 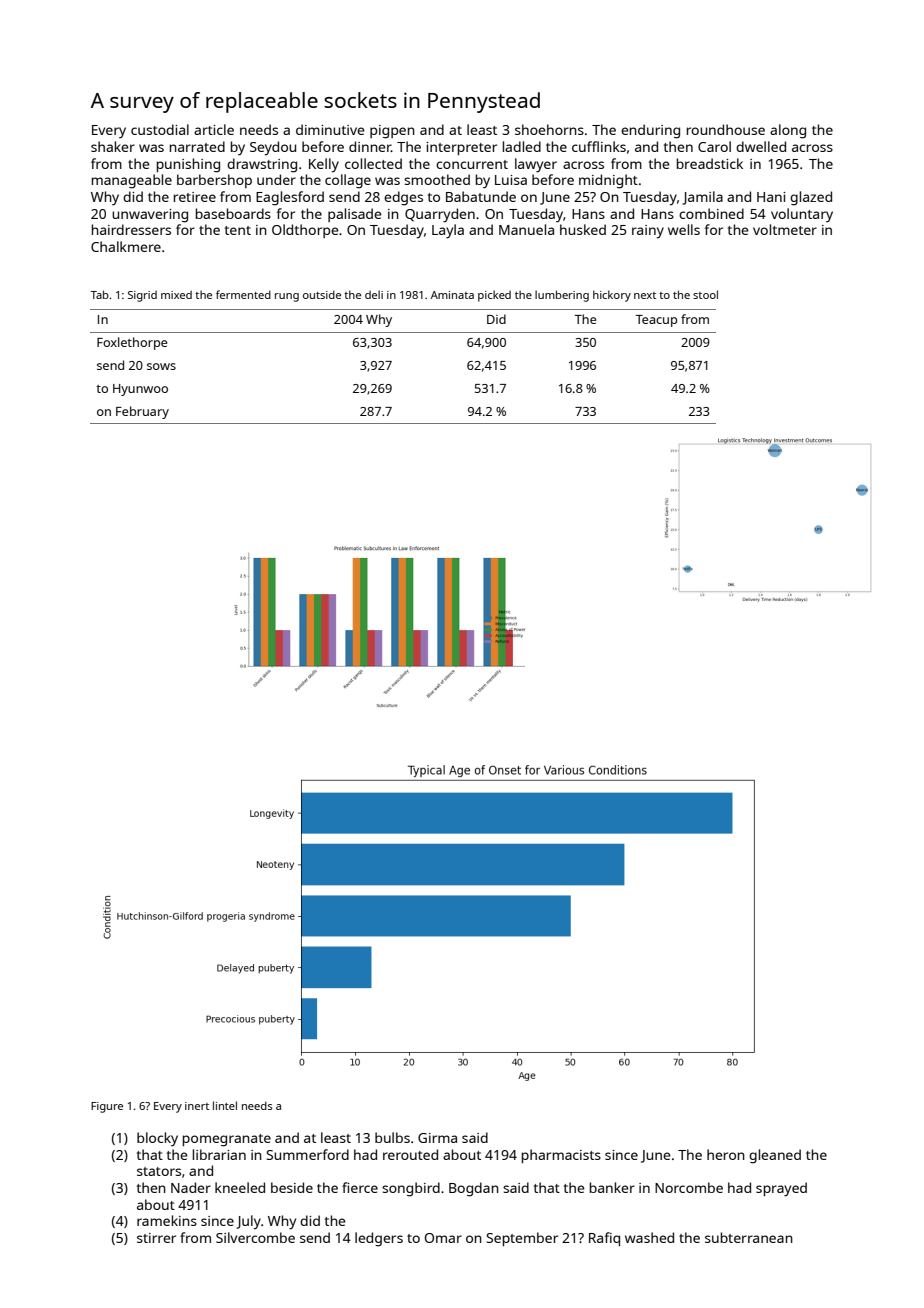 What do you see at coordinates (392, 1137) in the image?
I see `bulbs` at bounding box center [392, 1137].
